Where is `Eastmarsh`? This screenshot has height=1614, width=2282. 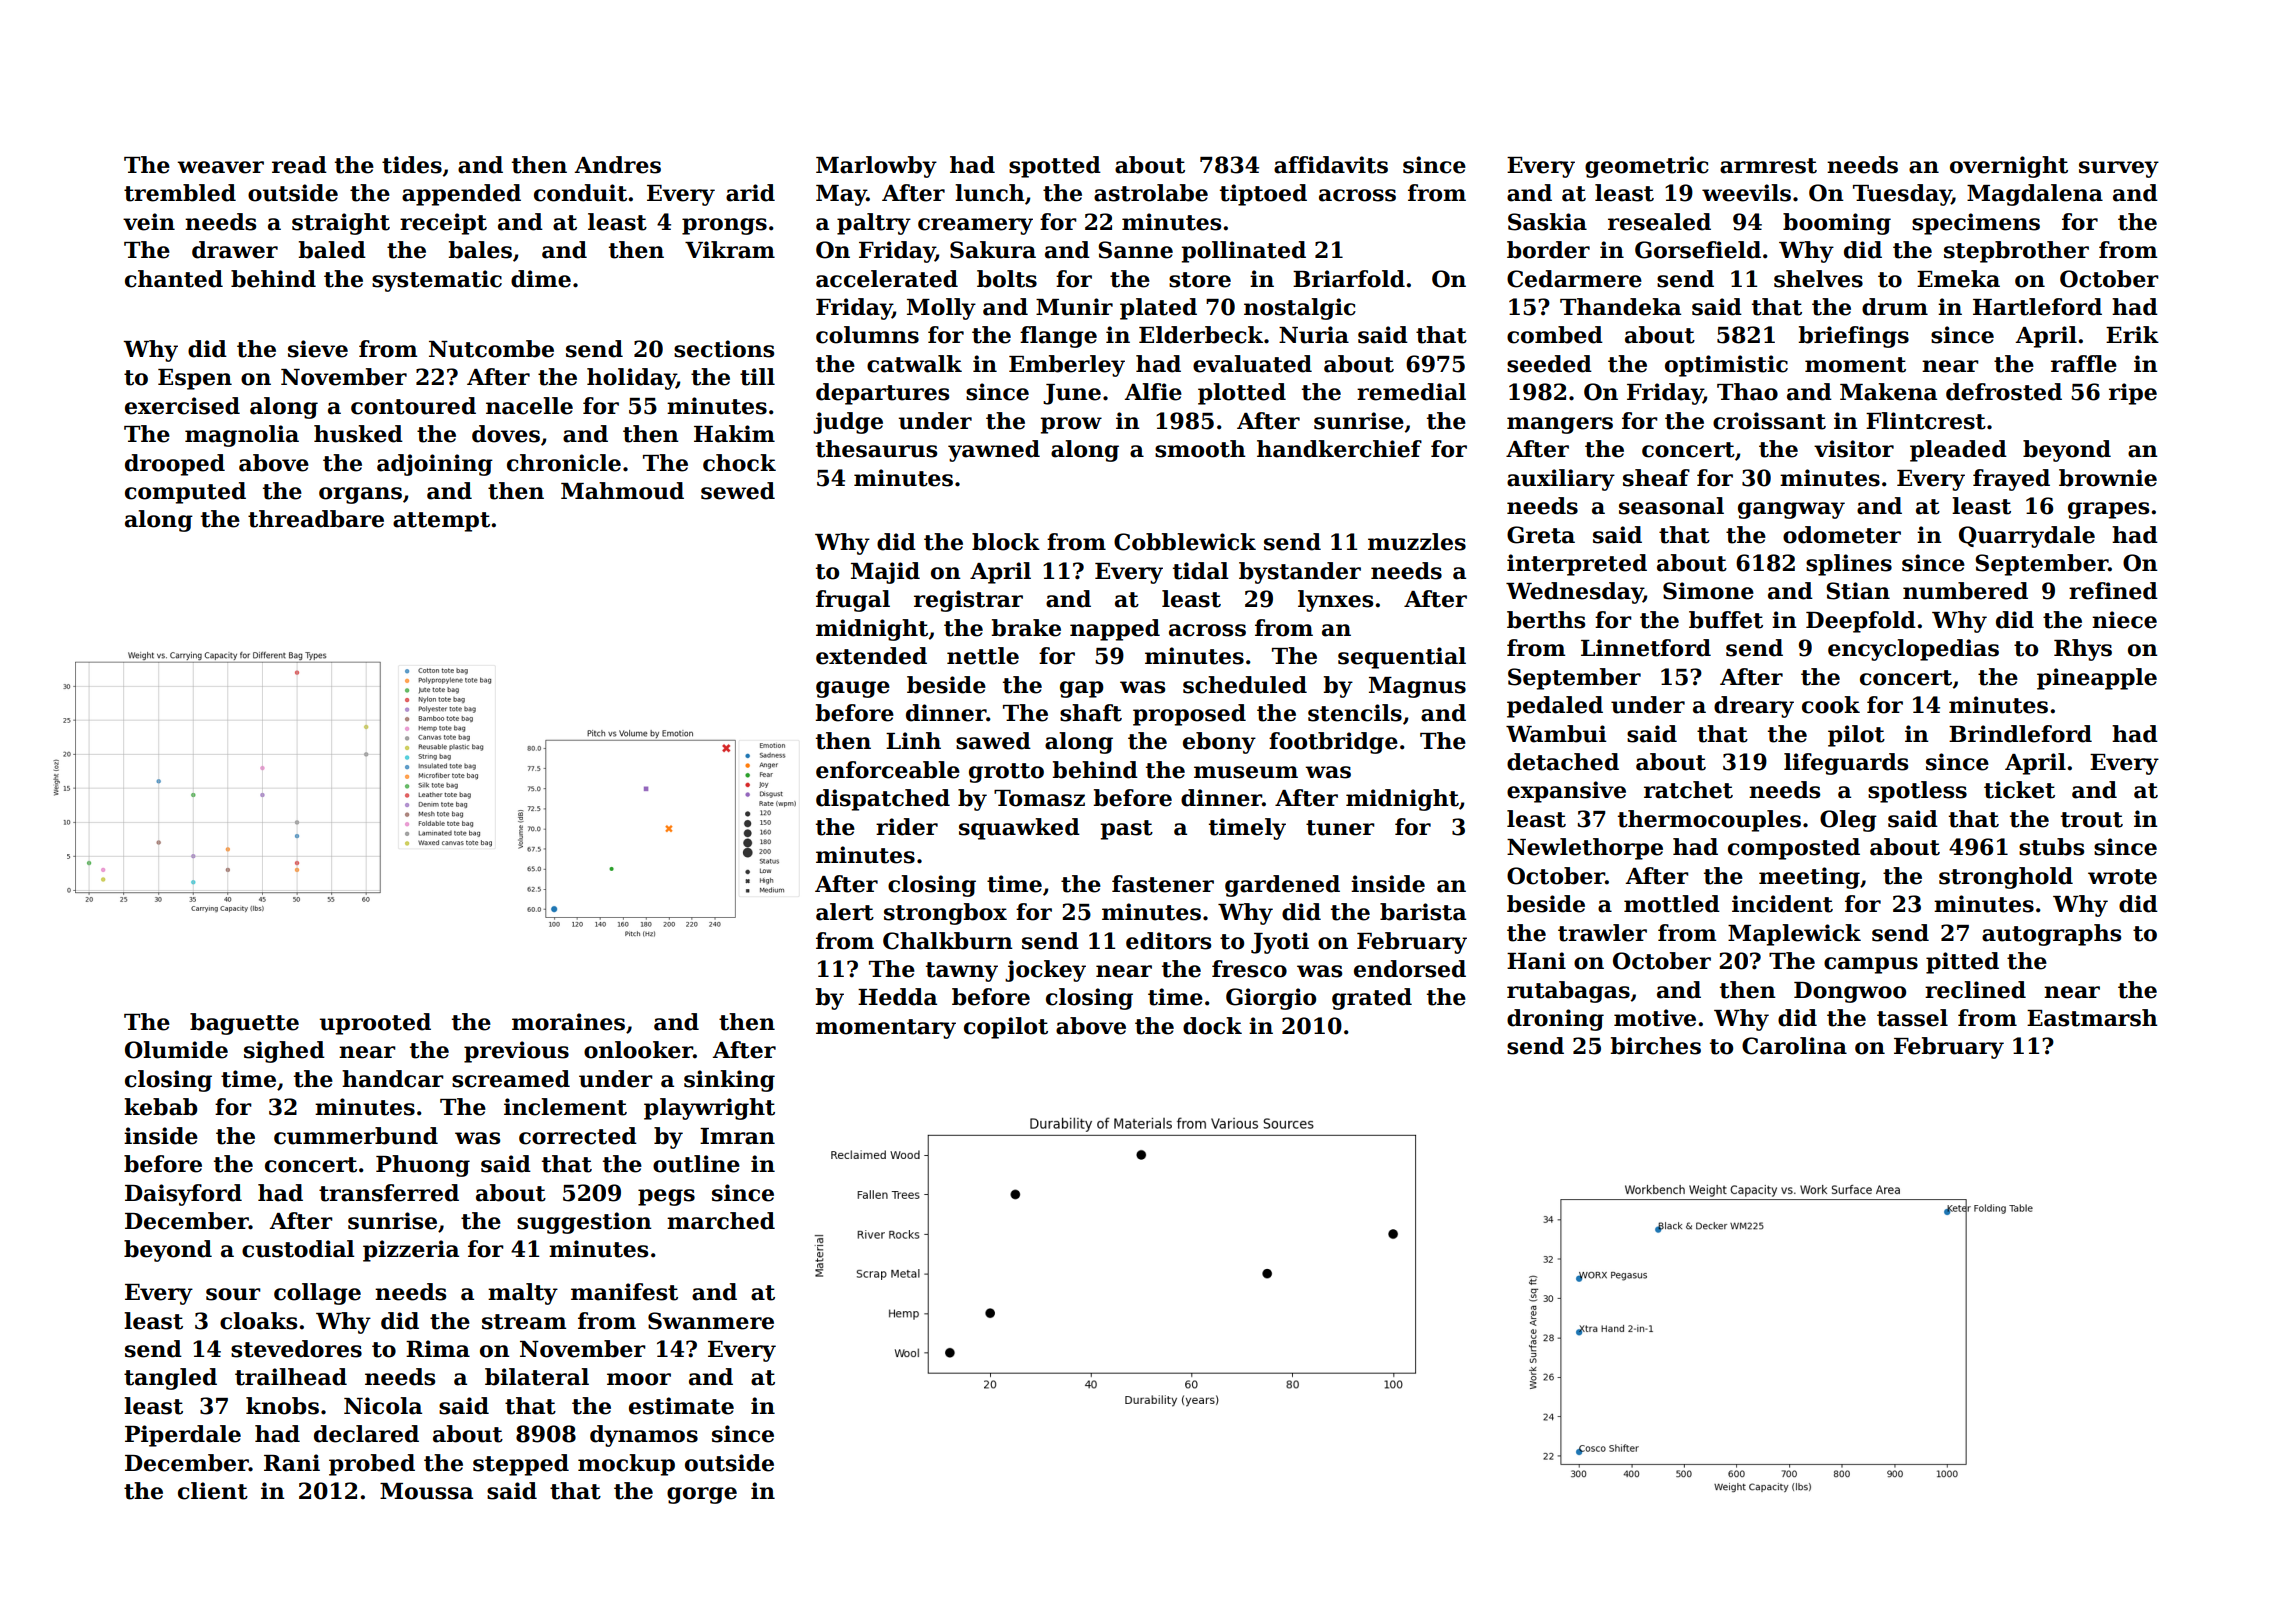
Eastmarsh is located at coordinates (2092, 1018).
